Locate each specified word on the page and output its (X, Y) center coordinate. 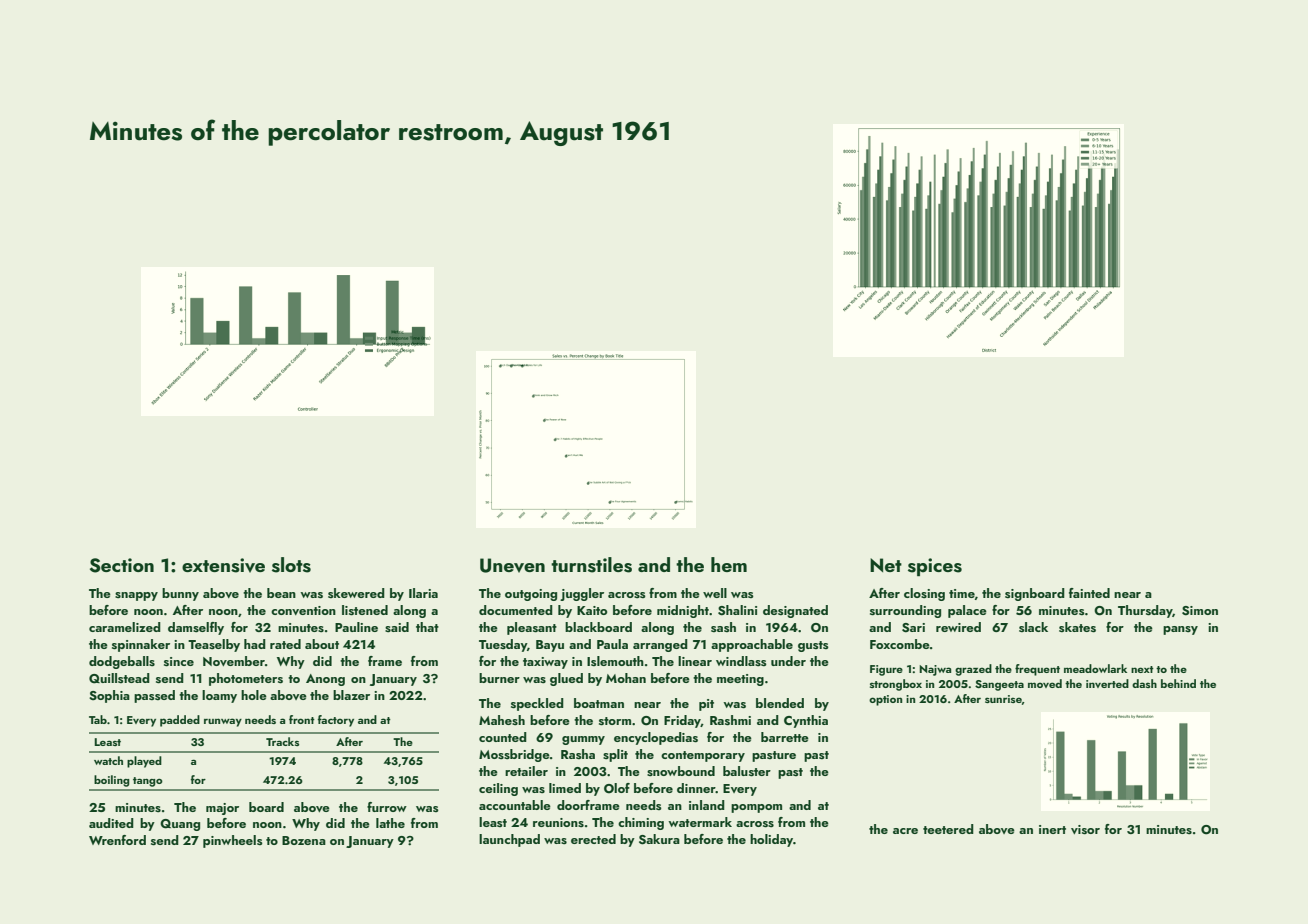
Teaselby (214, 645)
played (144, 762)
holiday (771, 840)
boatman (599, 703)
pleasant (532, 628)
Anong (325, 680)
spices (935, 567)
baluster (747, 771)
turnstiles (591, 565)
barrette (785, 737)
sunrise (1003, 699)
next (1142, 669)
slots (291, 565)
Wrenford (117, 840)
